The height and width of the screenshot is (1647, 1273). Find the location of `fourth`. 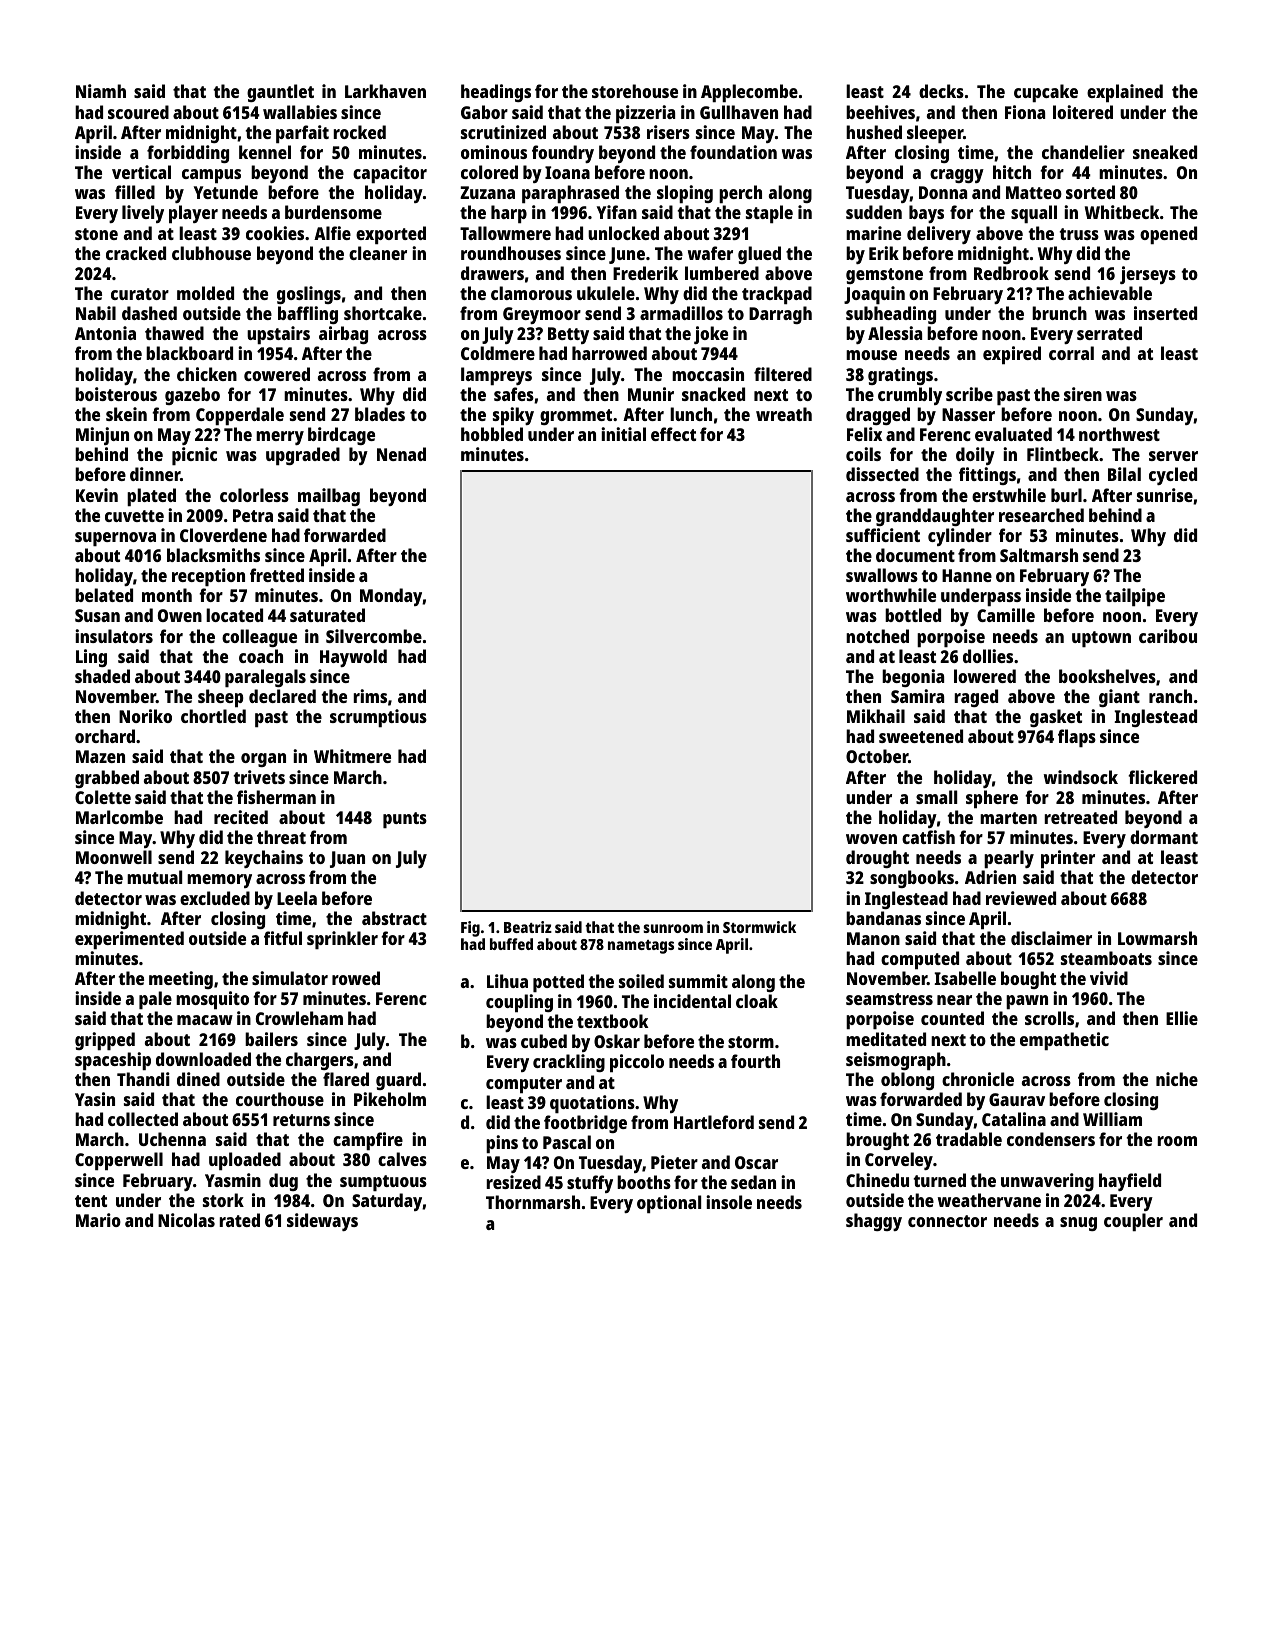

fourth is located at coordinates (755, 1061).
